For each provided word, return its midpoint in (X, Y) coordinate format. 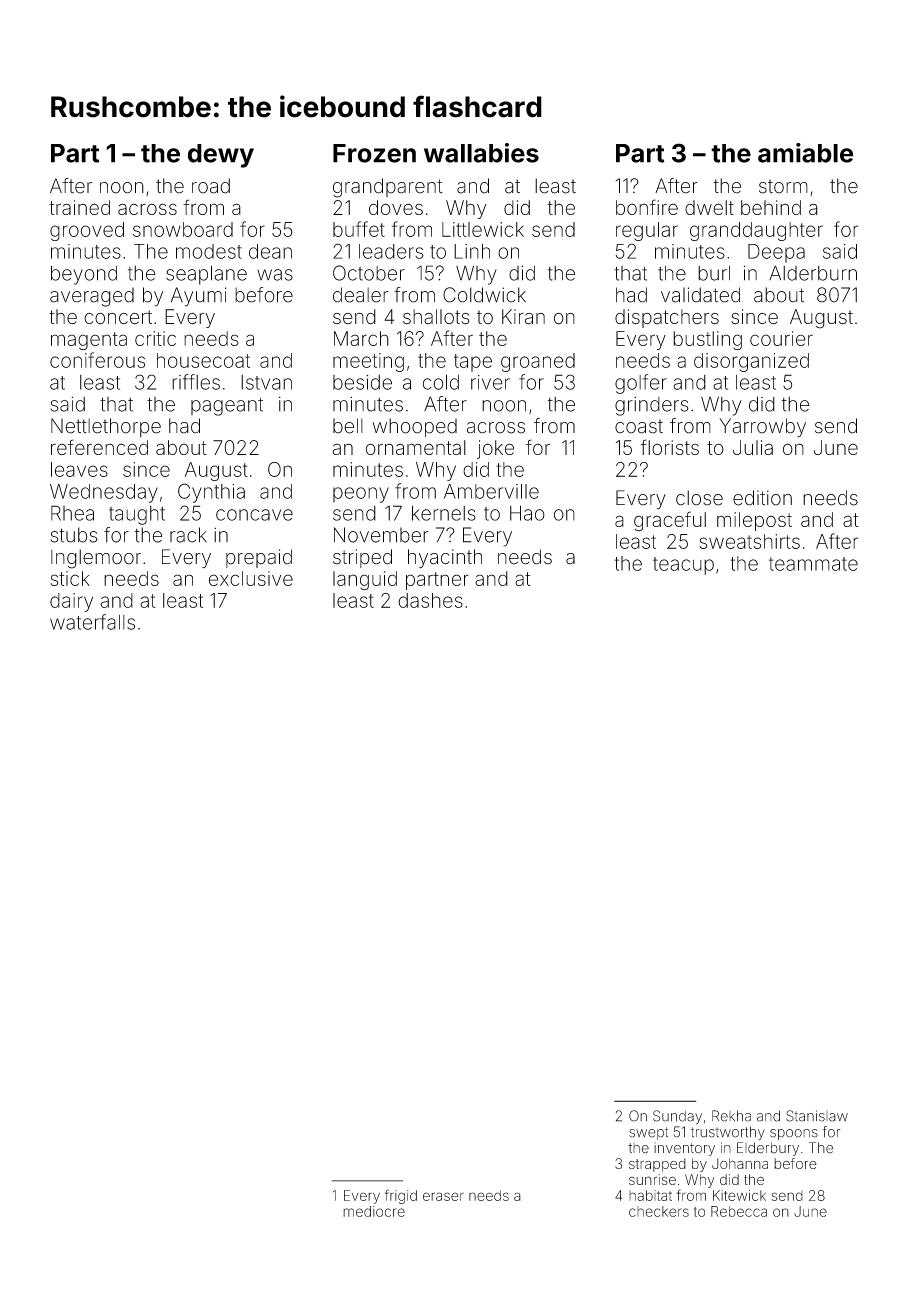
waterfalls (92, 622)
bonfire (647, 207)
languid (365, 580)
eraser (443, 1196)
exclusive (251, 578)
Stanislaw (817, 1116)
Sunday (677, 1117)
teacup (683, 566)
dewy (220, 156)
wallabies (481, 153)
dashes (430, 600)
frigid (401, 1196)
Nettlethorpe (106, 427)
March (361, 338)
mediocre (374, 1211)
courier (781, 338)
